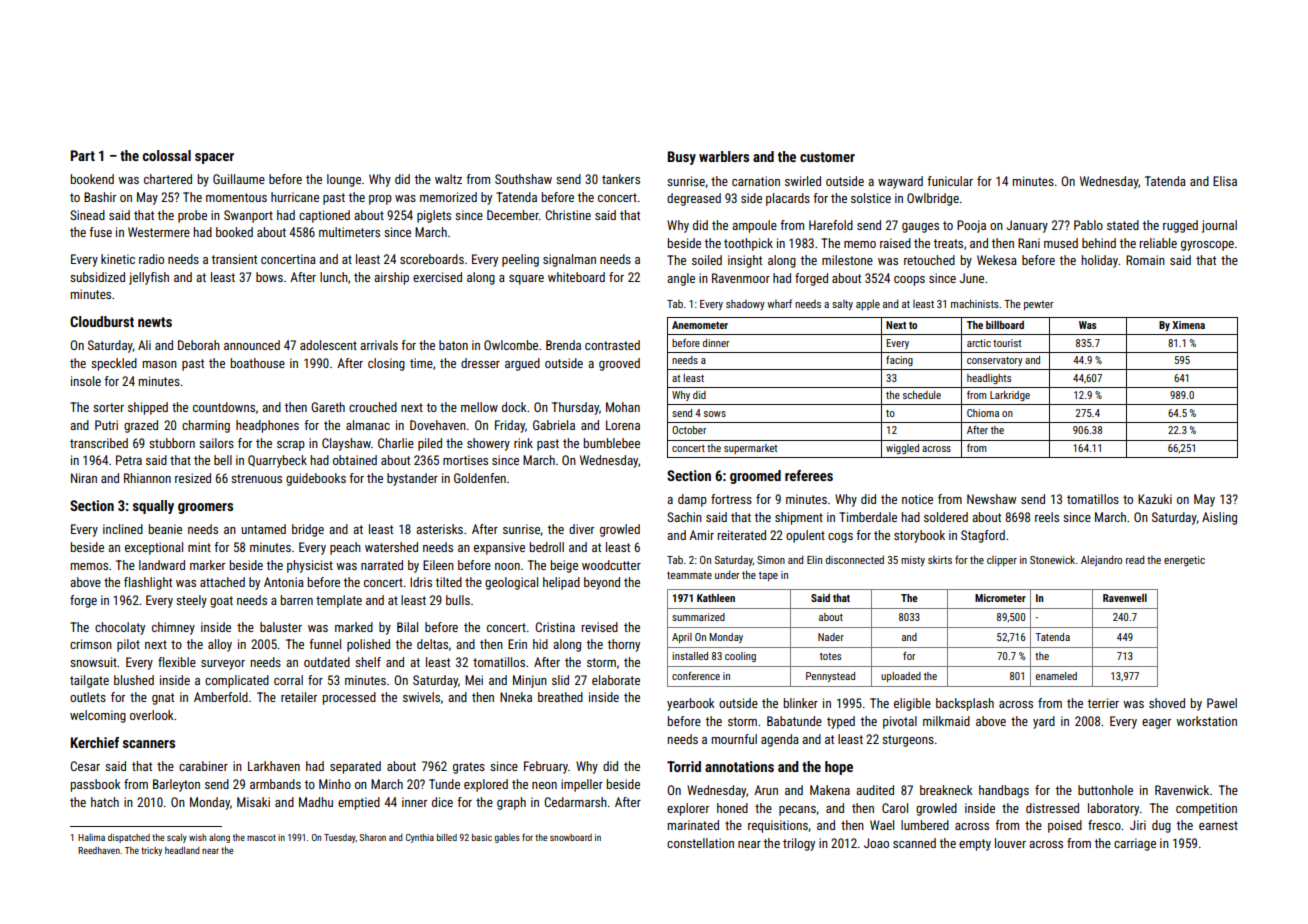 The height and width of the page is (924, 1308). I want to click on Tuesday, so click(340, 838).
